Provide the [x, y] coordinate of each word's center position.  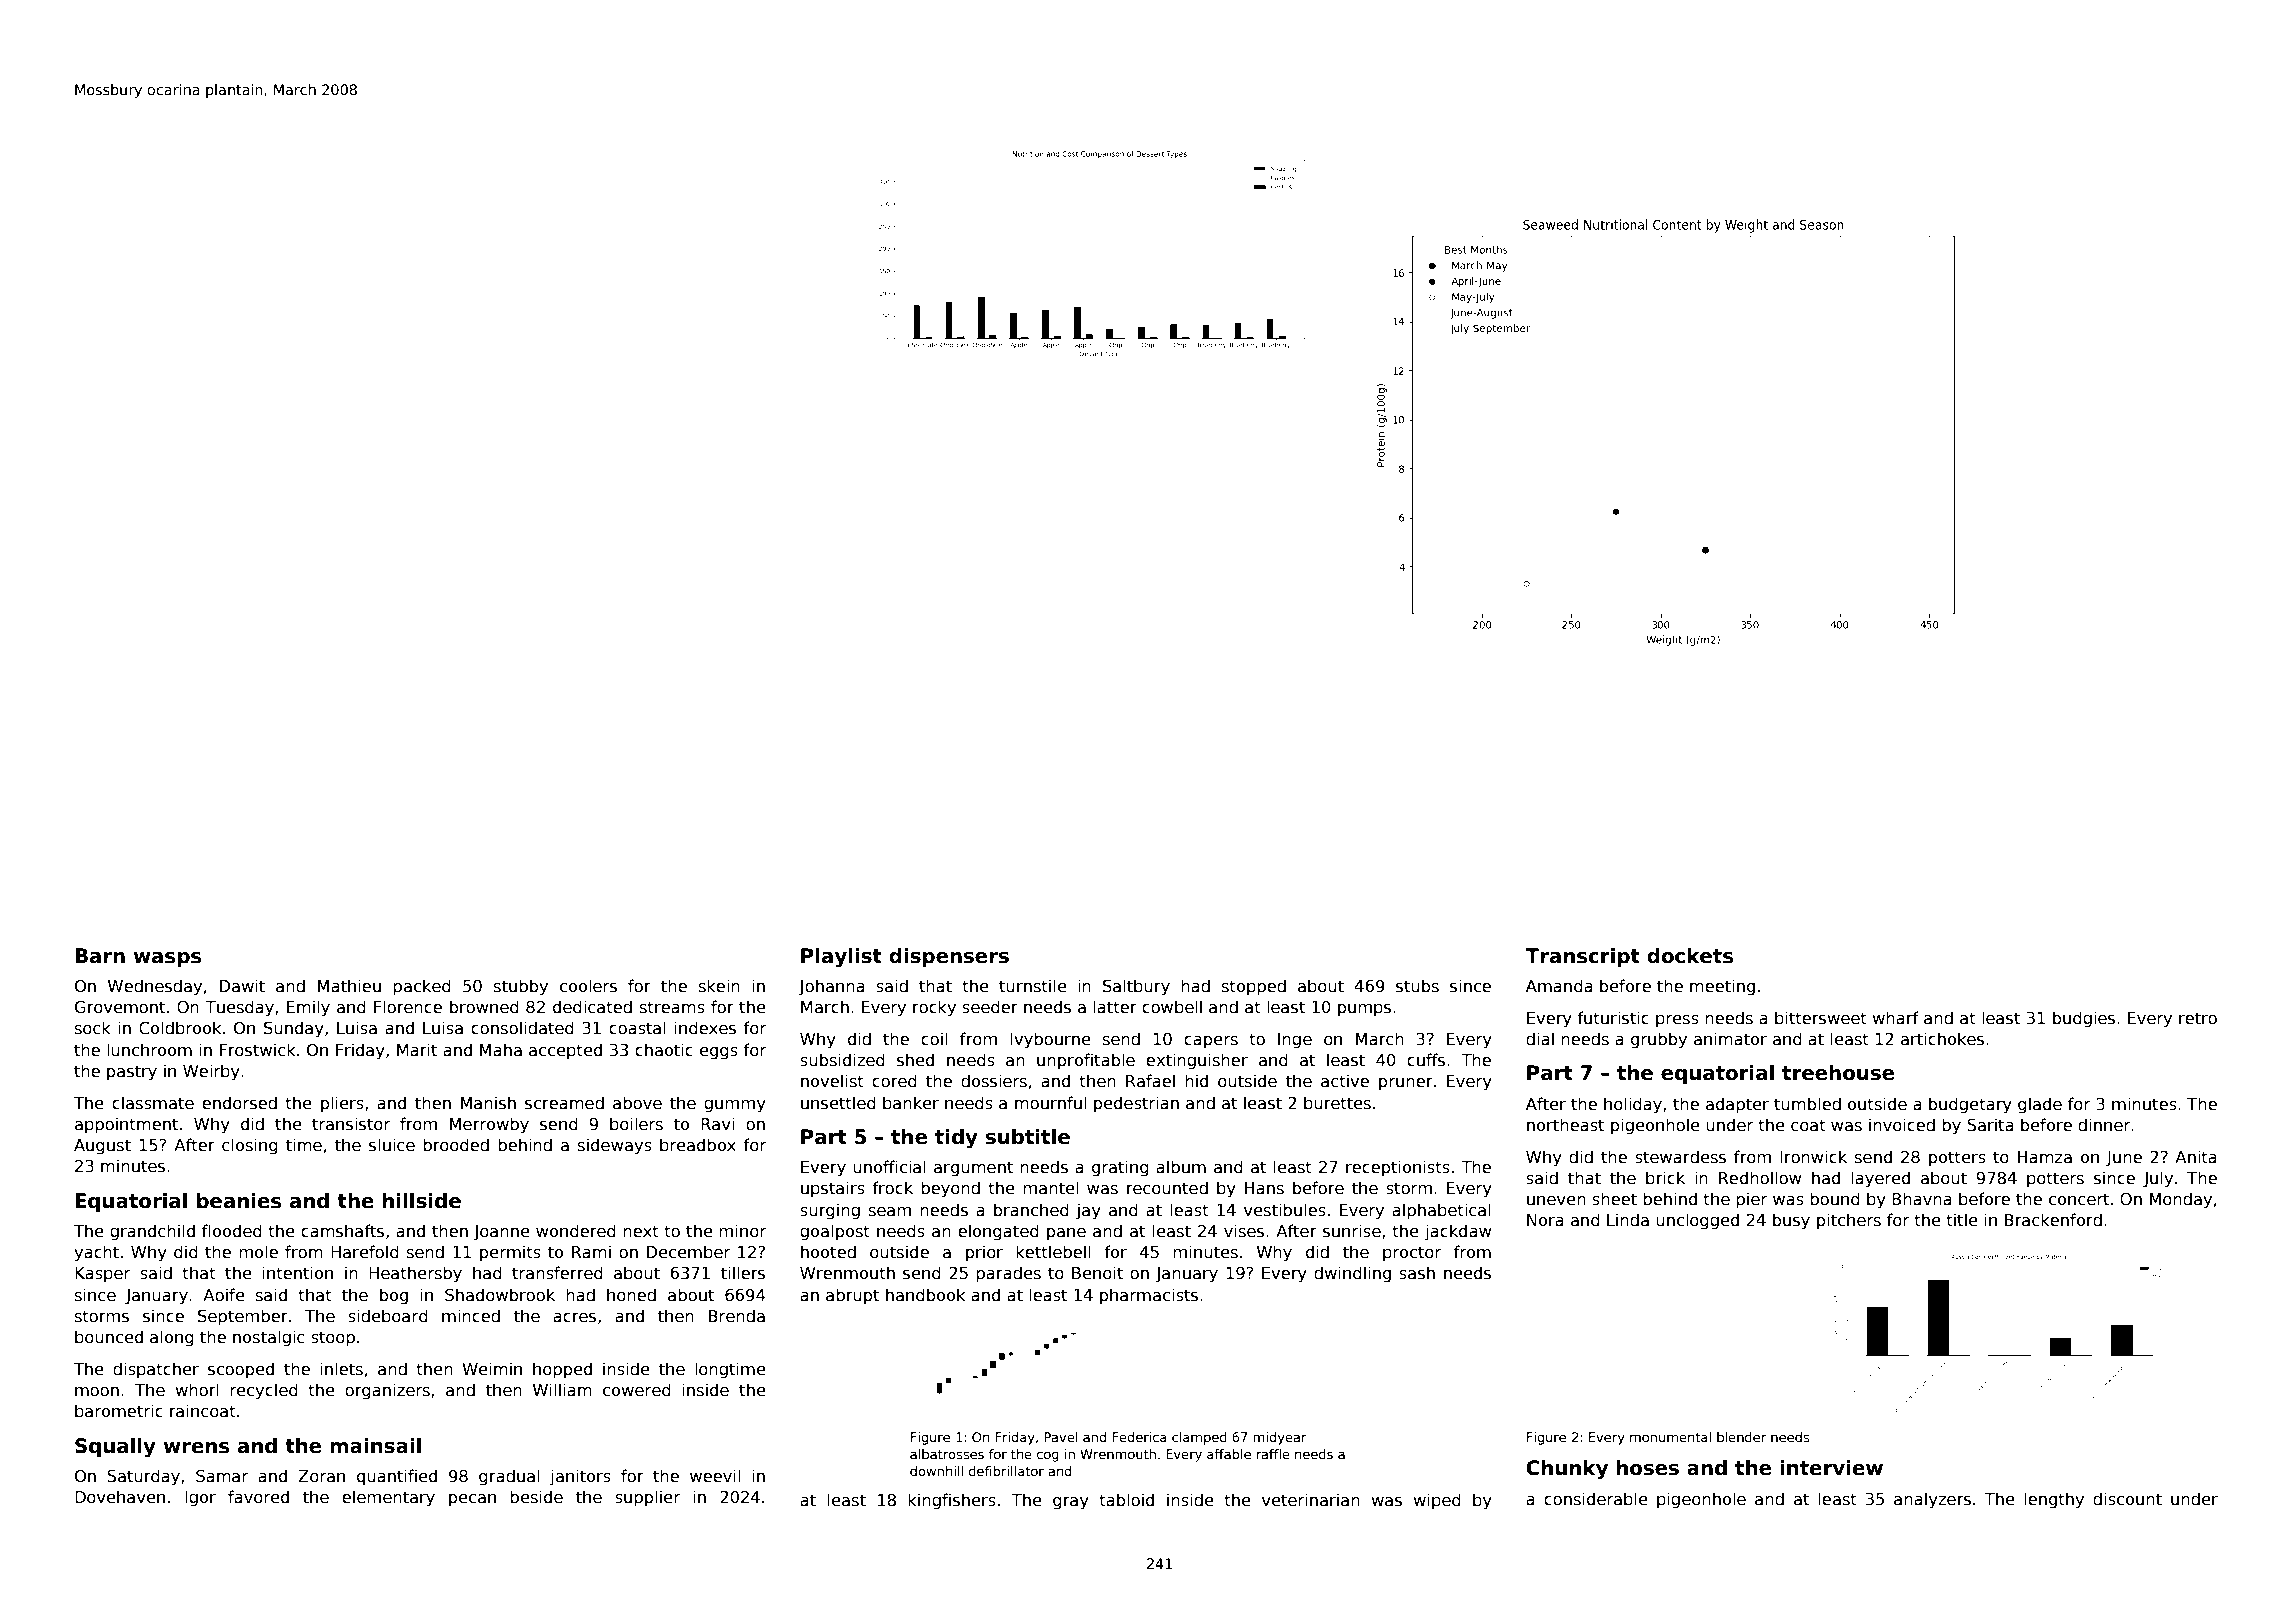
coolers [588, 986]
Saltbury [1136, 987]
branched [1031, 1210]
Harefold [365, 1251]
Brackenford [2053, 1220]
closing [250, 1146]
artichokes [1942, 1039]
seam [890, 1212]
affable [1229, 1454]
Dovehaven [120, 1497]
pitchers [1849, 1221]
